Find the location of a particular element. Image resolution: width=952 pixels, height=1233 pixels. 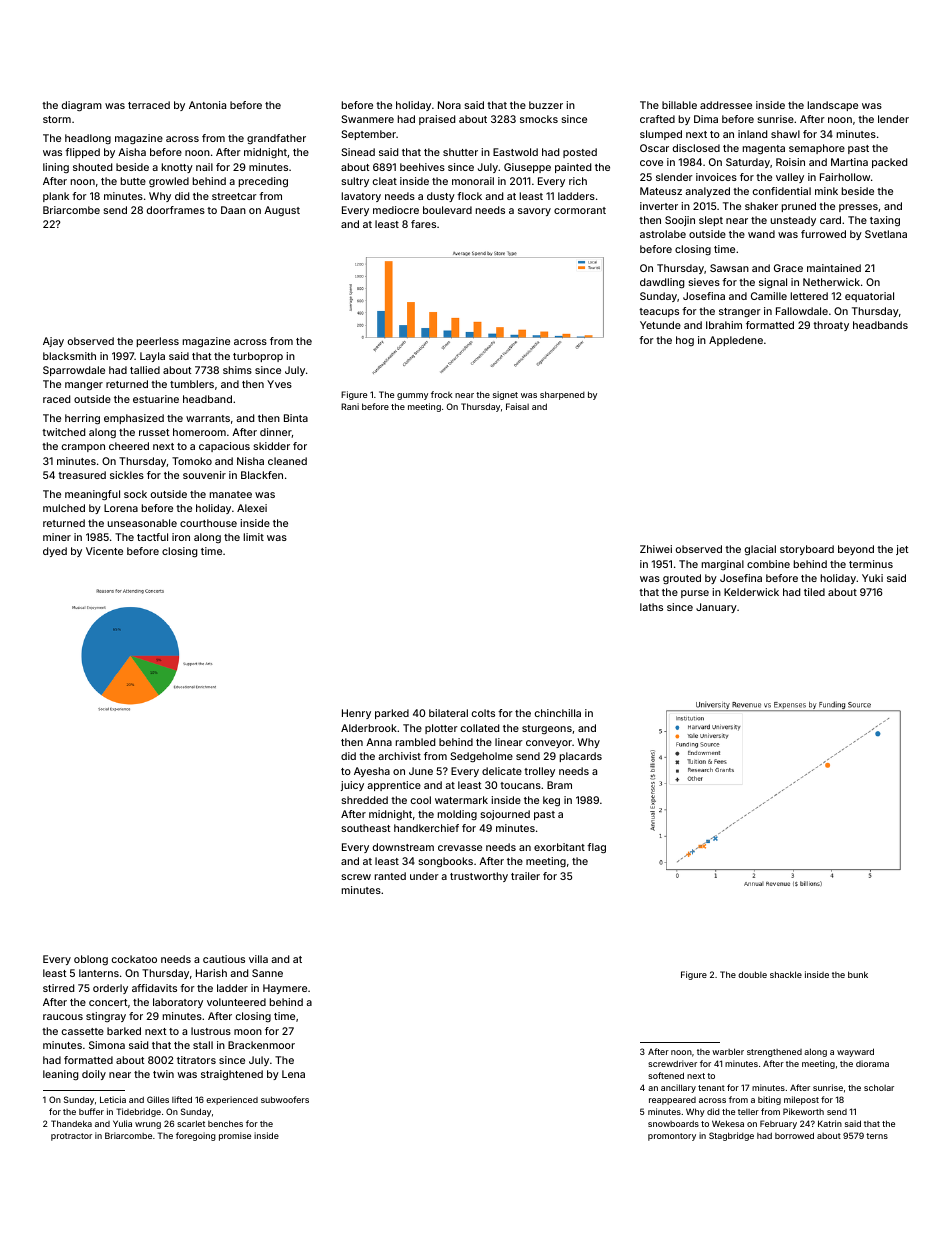

moon is located at coordinates (248, 1032).
